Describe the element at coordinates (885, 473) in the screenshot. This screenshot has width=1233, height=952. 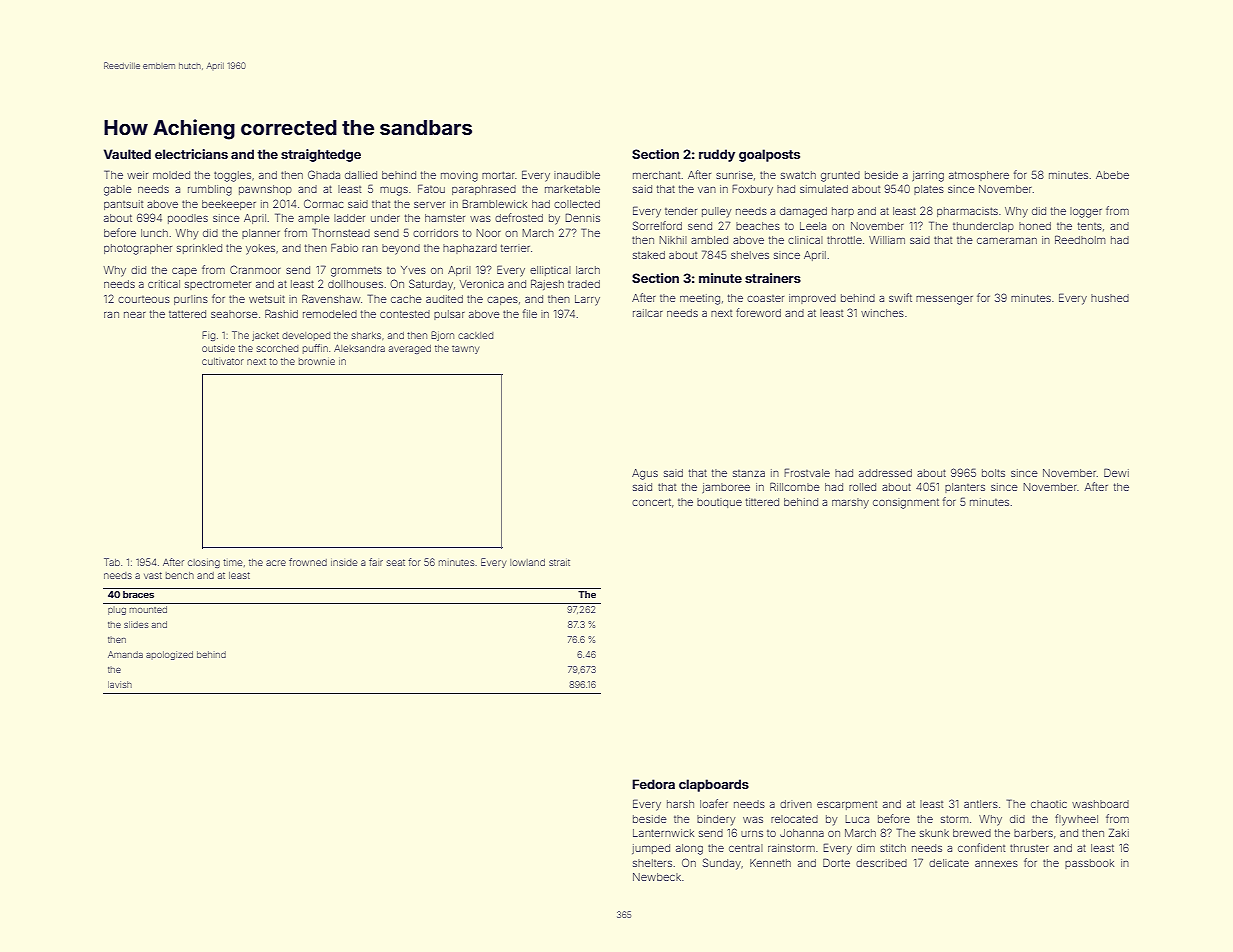
I see `addressed` at that location.
